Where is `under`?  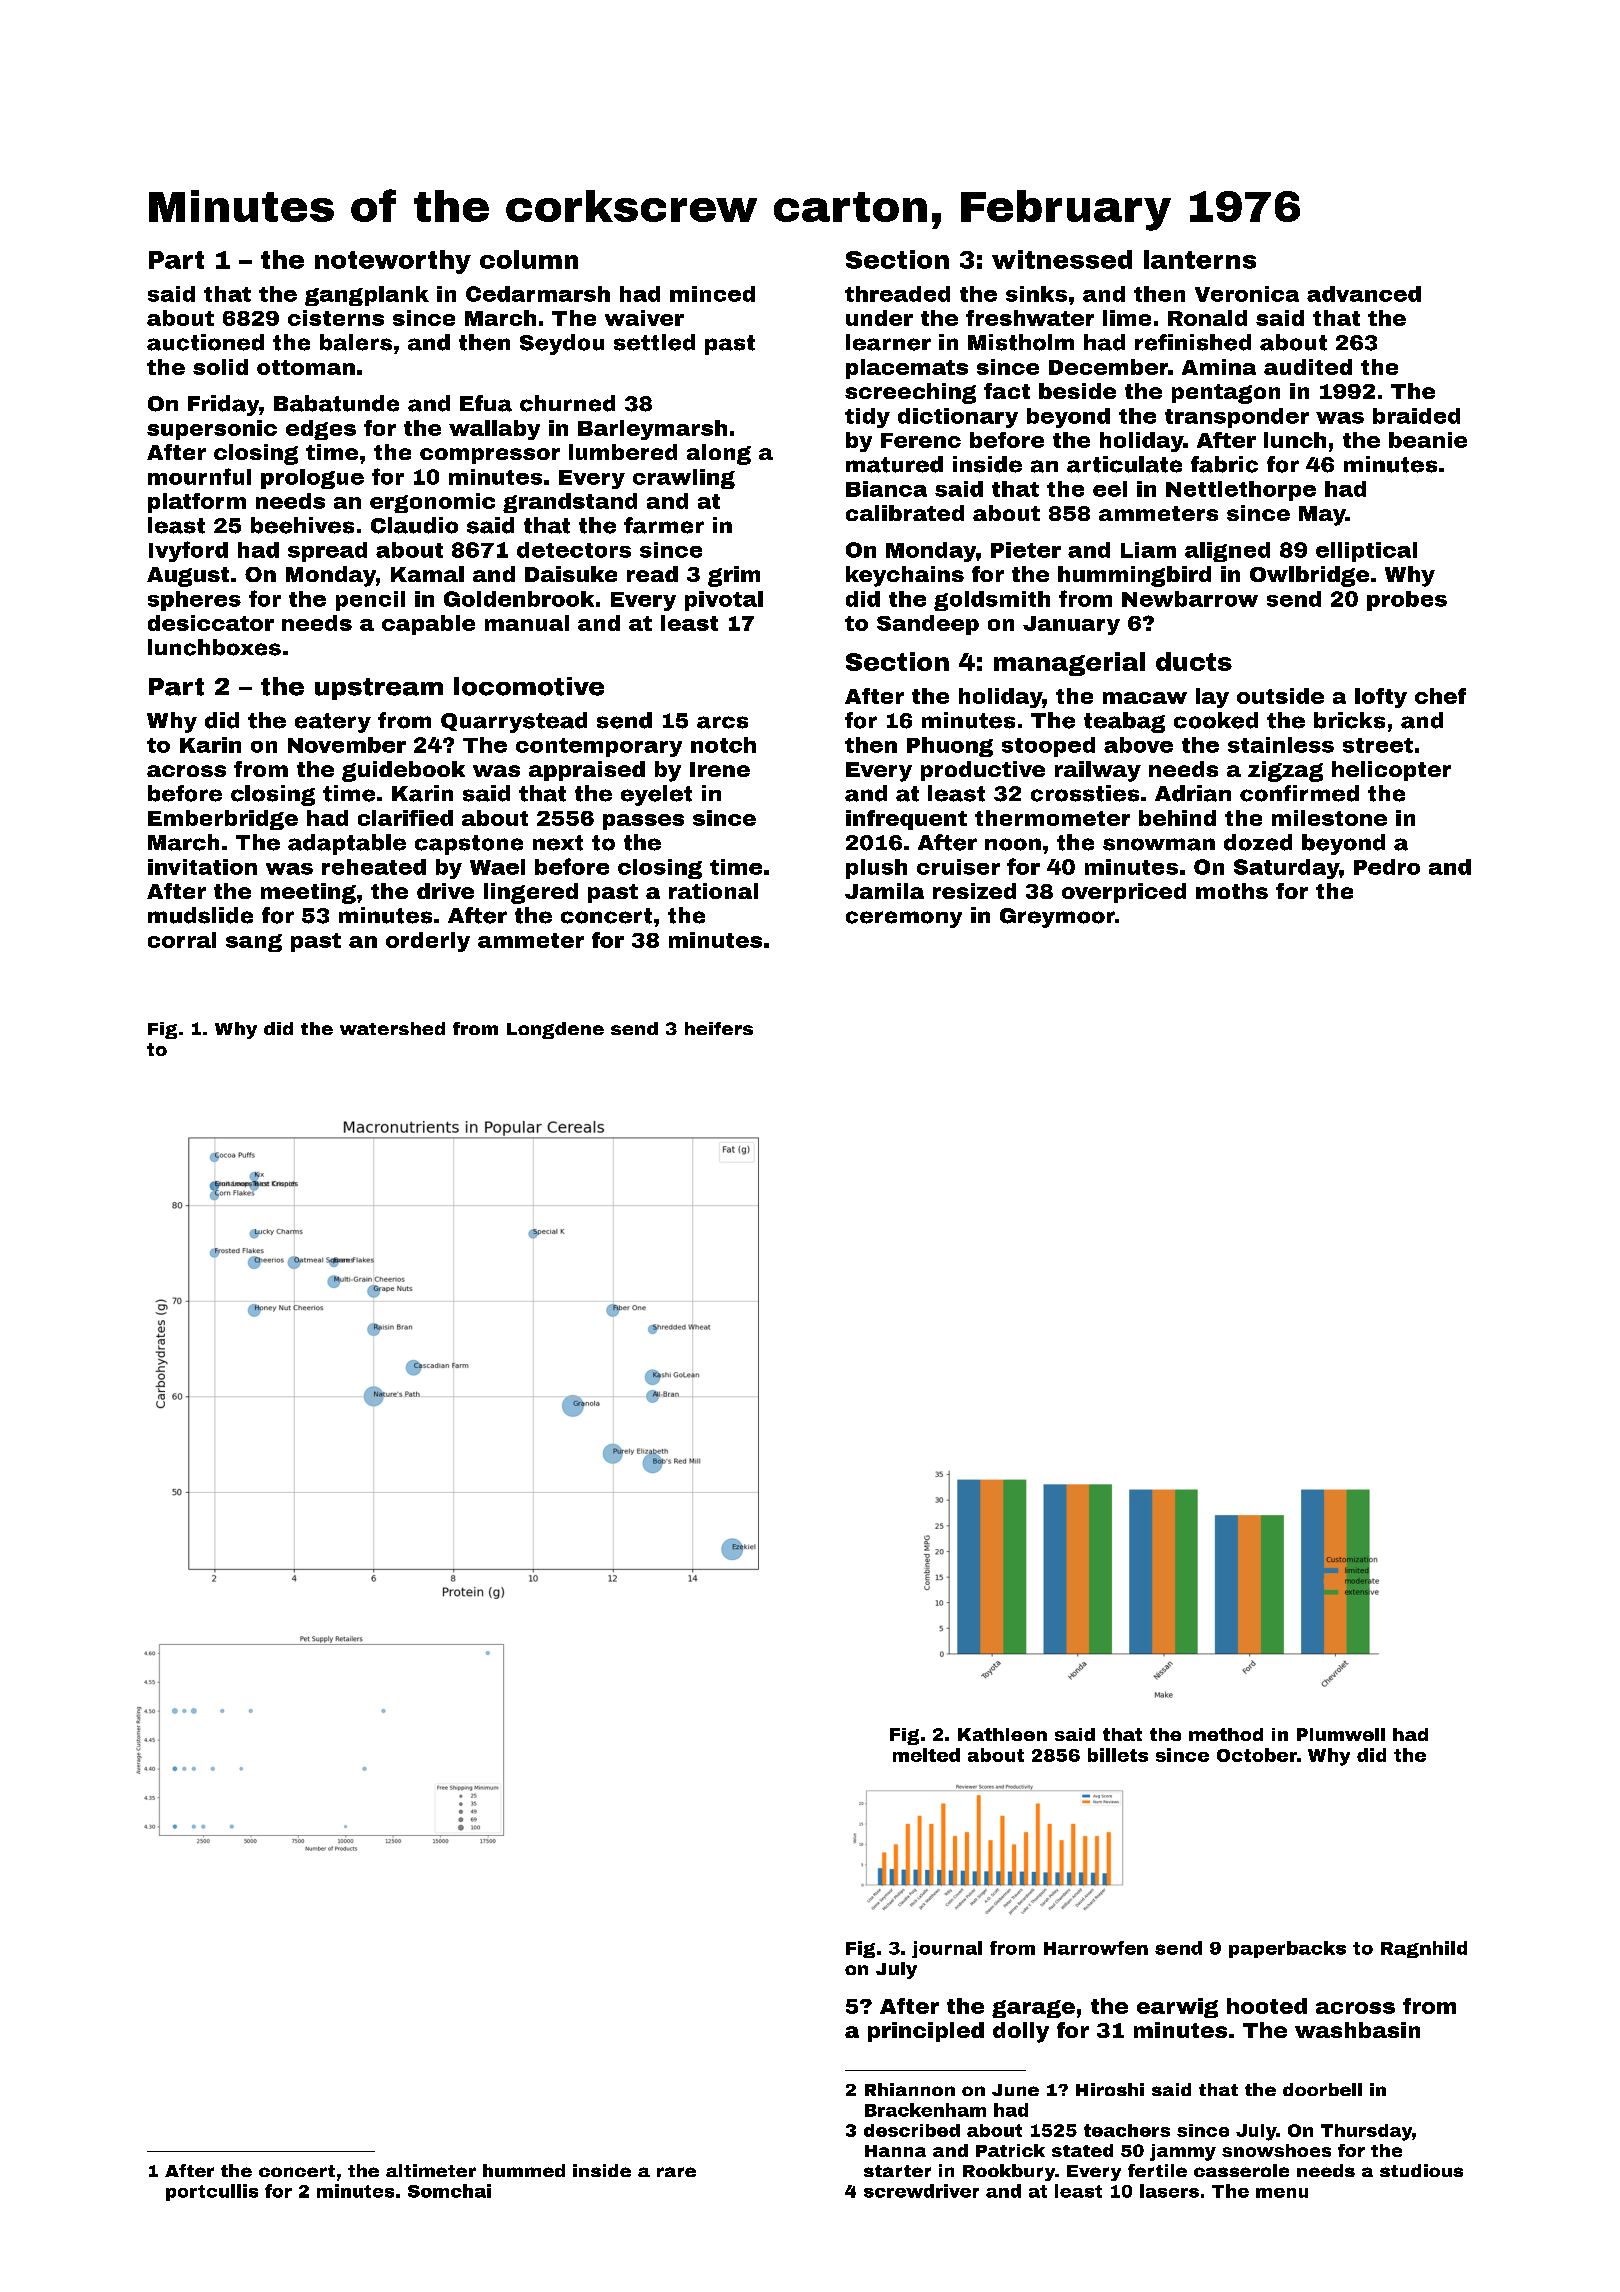 under is located at coordinates (879, 318).
